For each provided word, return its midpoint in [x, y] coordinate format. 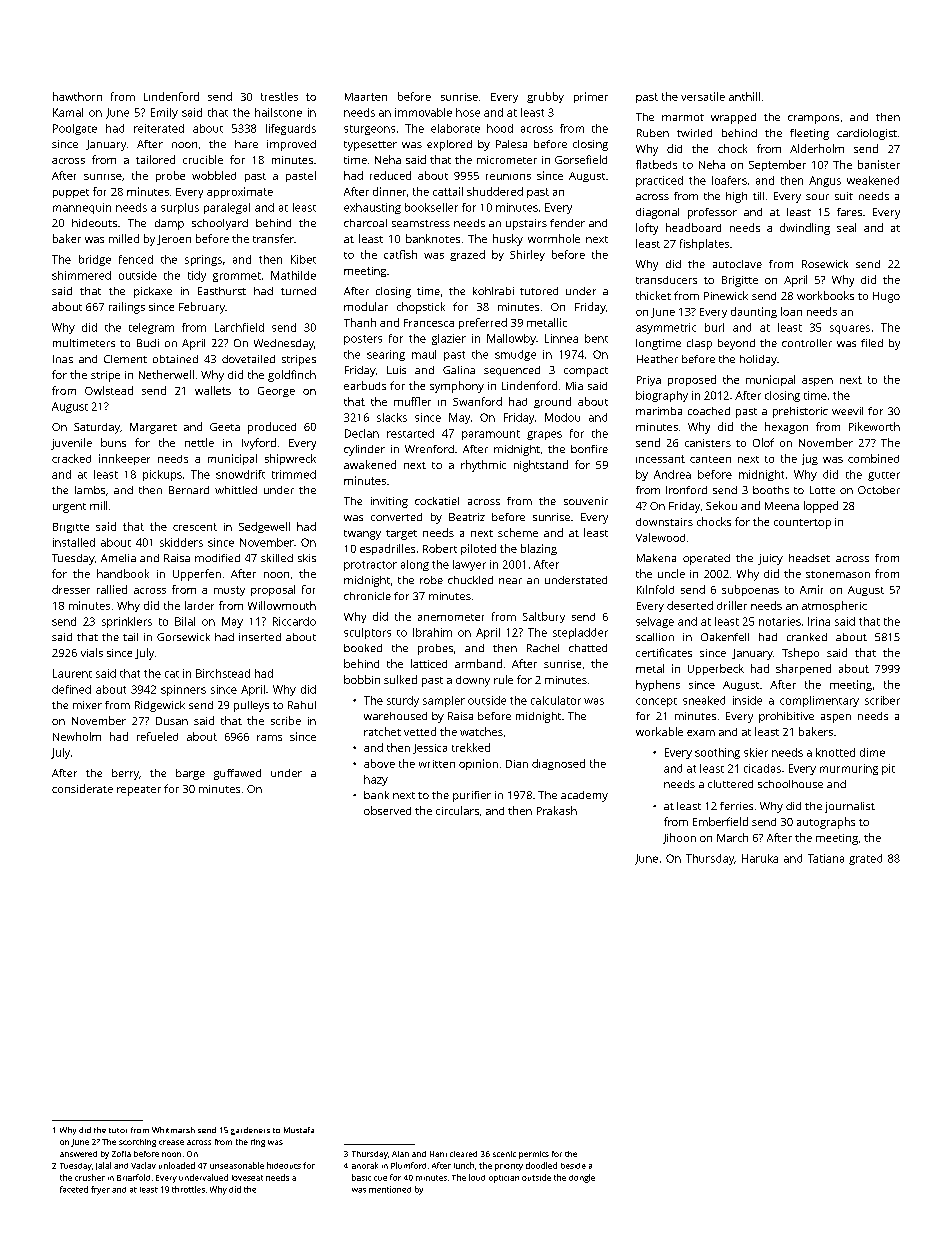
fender [567, 223]
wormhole [554, 238]
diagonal [657, 213]
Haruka [760, 858]
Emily [164, 113]
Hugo [886, 297]
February [202, 308]
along [415, 565]
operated [706, 559]
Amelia [118, 558]
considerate [82, 788]
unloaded [177, 1165]
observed [387, 810]
